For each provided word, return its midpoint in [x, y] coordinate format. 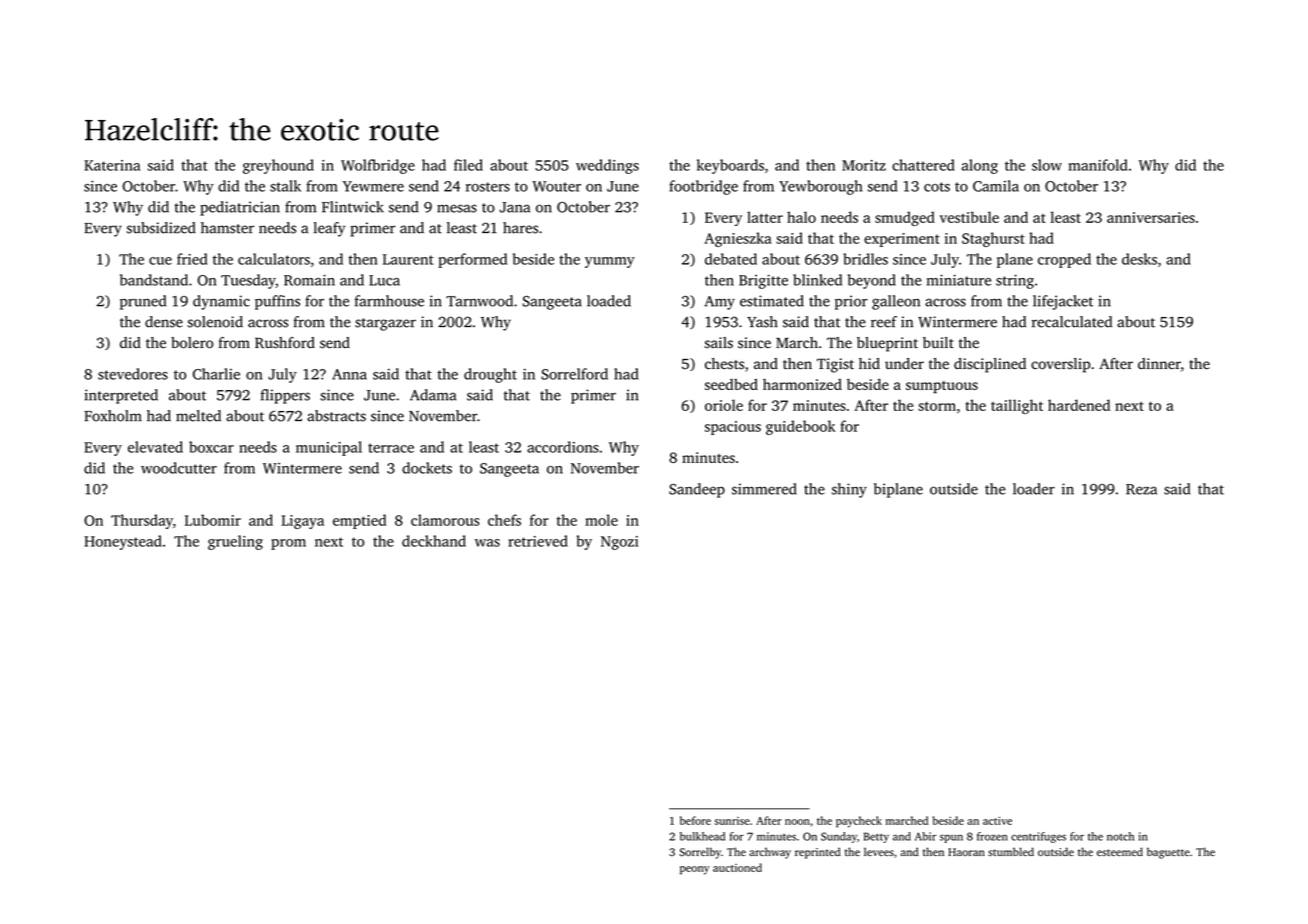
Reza [1141, 489]
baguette [1168, 853]
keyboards [730, 166]
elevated [155, 447]
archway [770, 853]
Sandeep [697, 490]
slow [1047, 165]
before [695, 820]
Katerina [112, 165]
